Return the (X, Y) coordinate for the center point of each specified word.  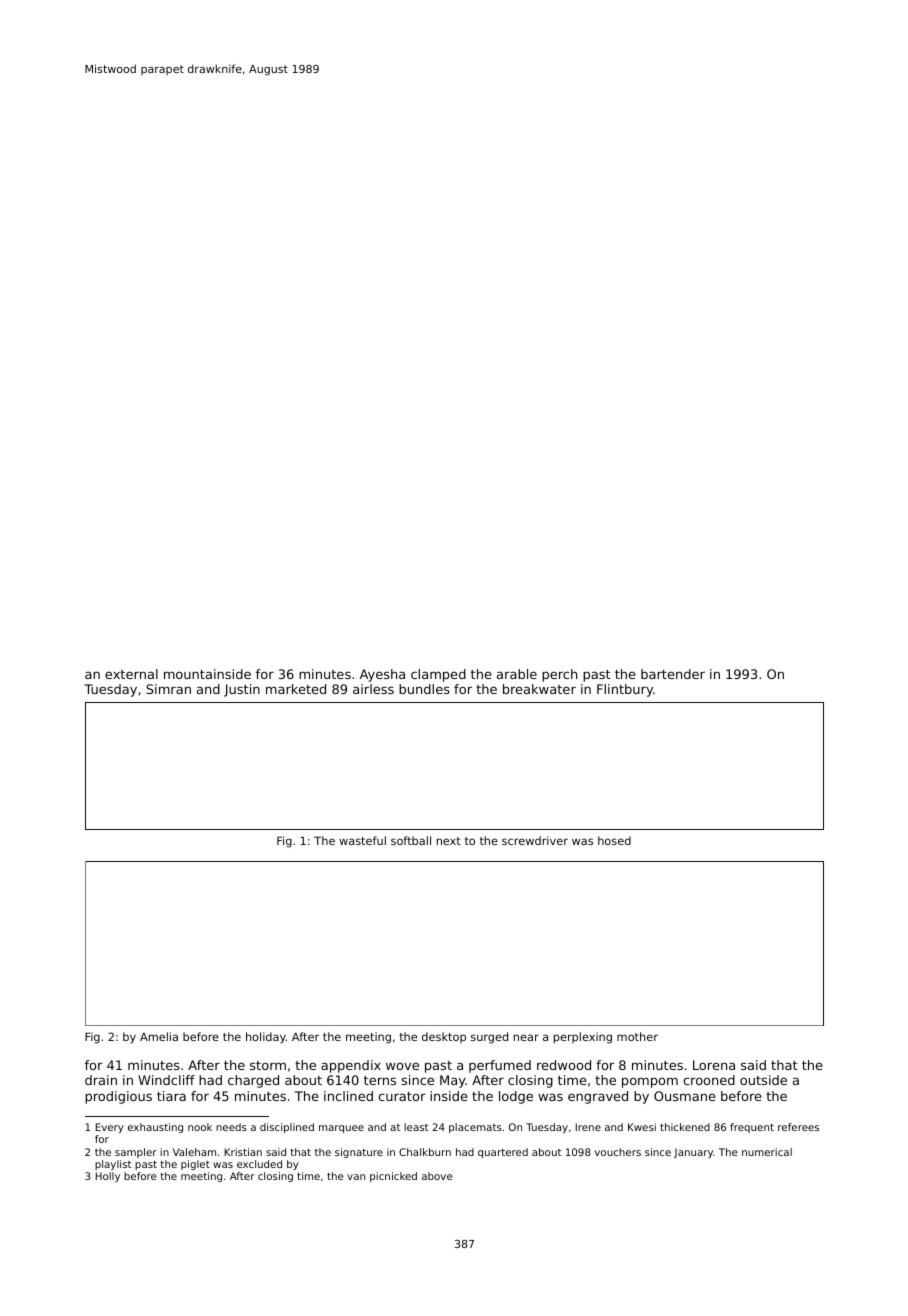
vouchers (618, 1152)
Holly (108, 1177)
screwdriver (535, 840)
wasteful (362, 840)
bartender (673, 674)
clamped (438, 675)
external (131, 674)
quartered (503, 1153)
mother (637, 1036)
